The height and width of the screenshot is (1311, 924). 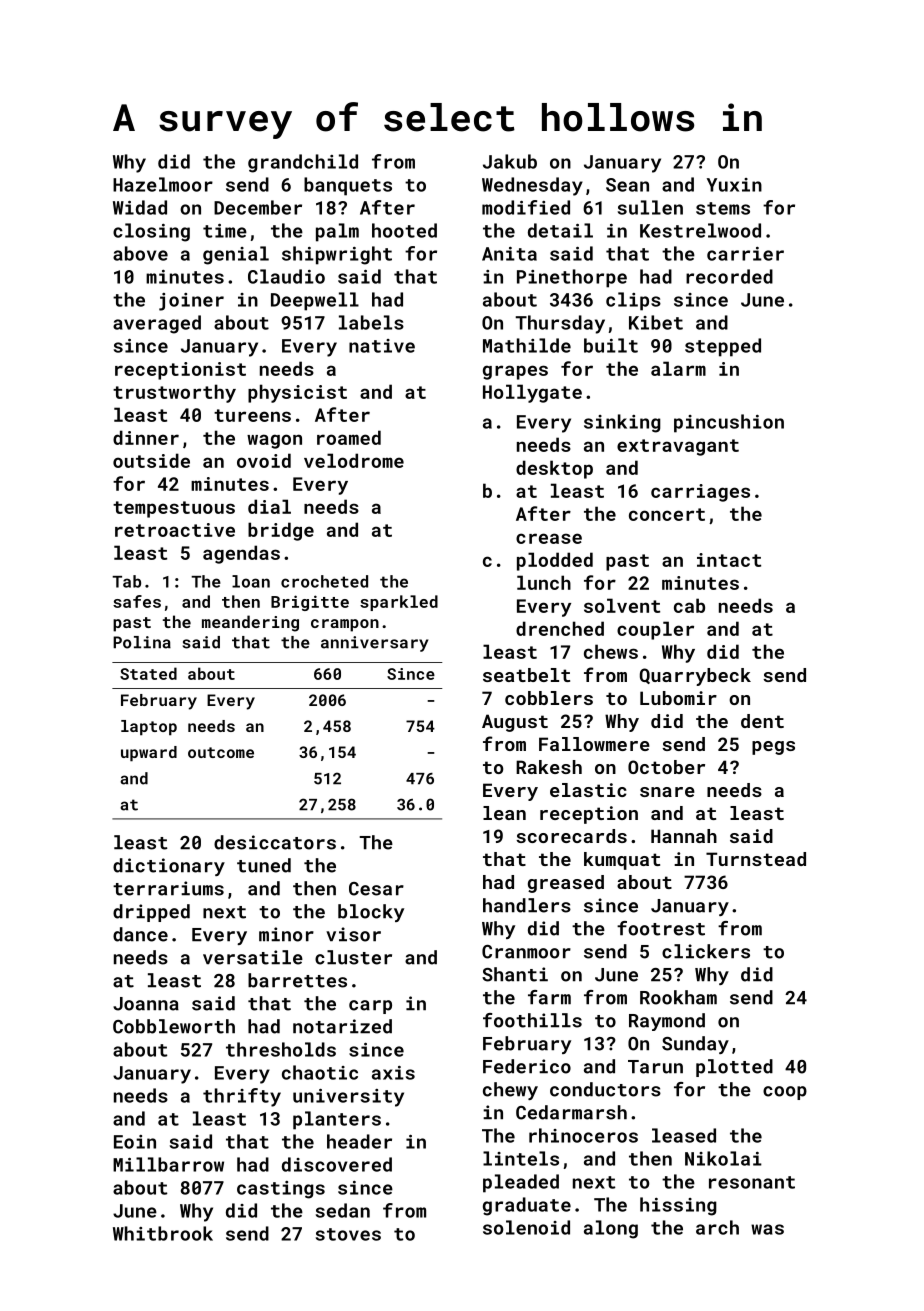 What do you see at coordinates (269, 506) in the screenshot?
I see `dial` at bounding box center [269, 506].
